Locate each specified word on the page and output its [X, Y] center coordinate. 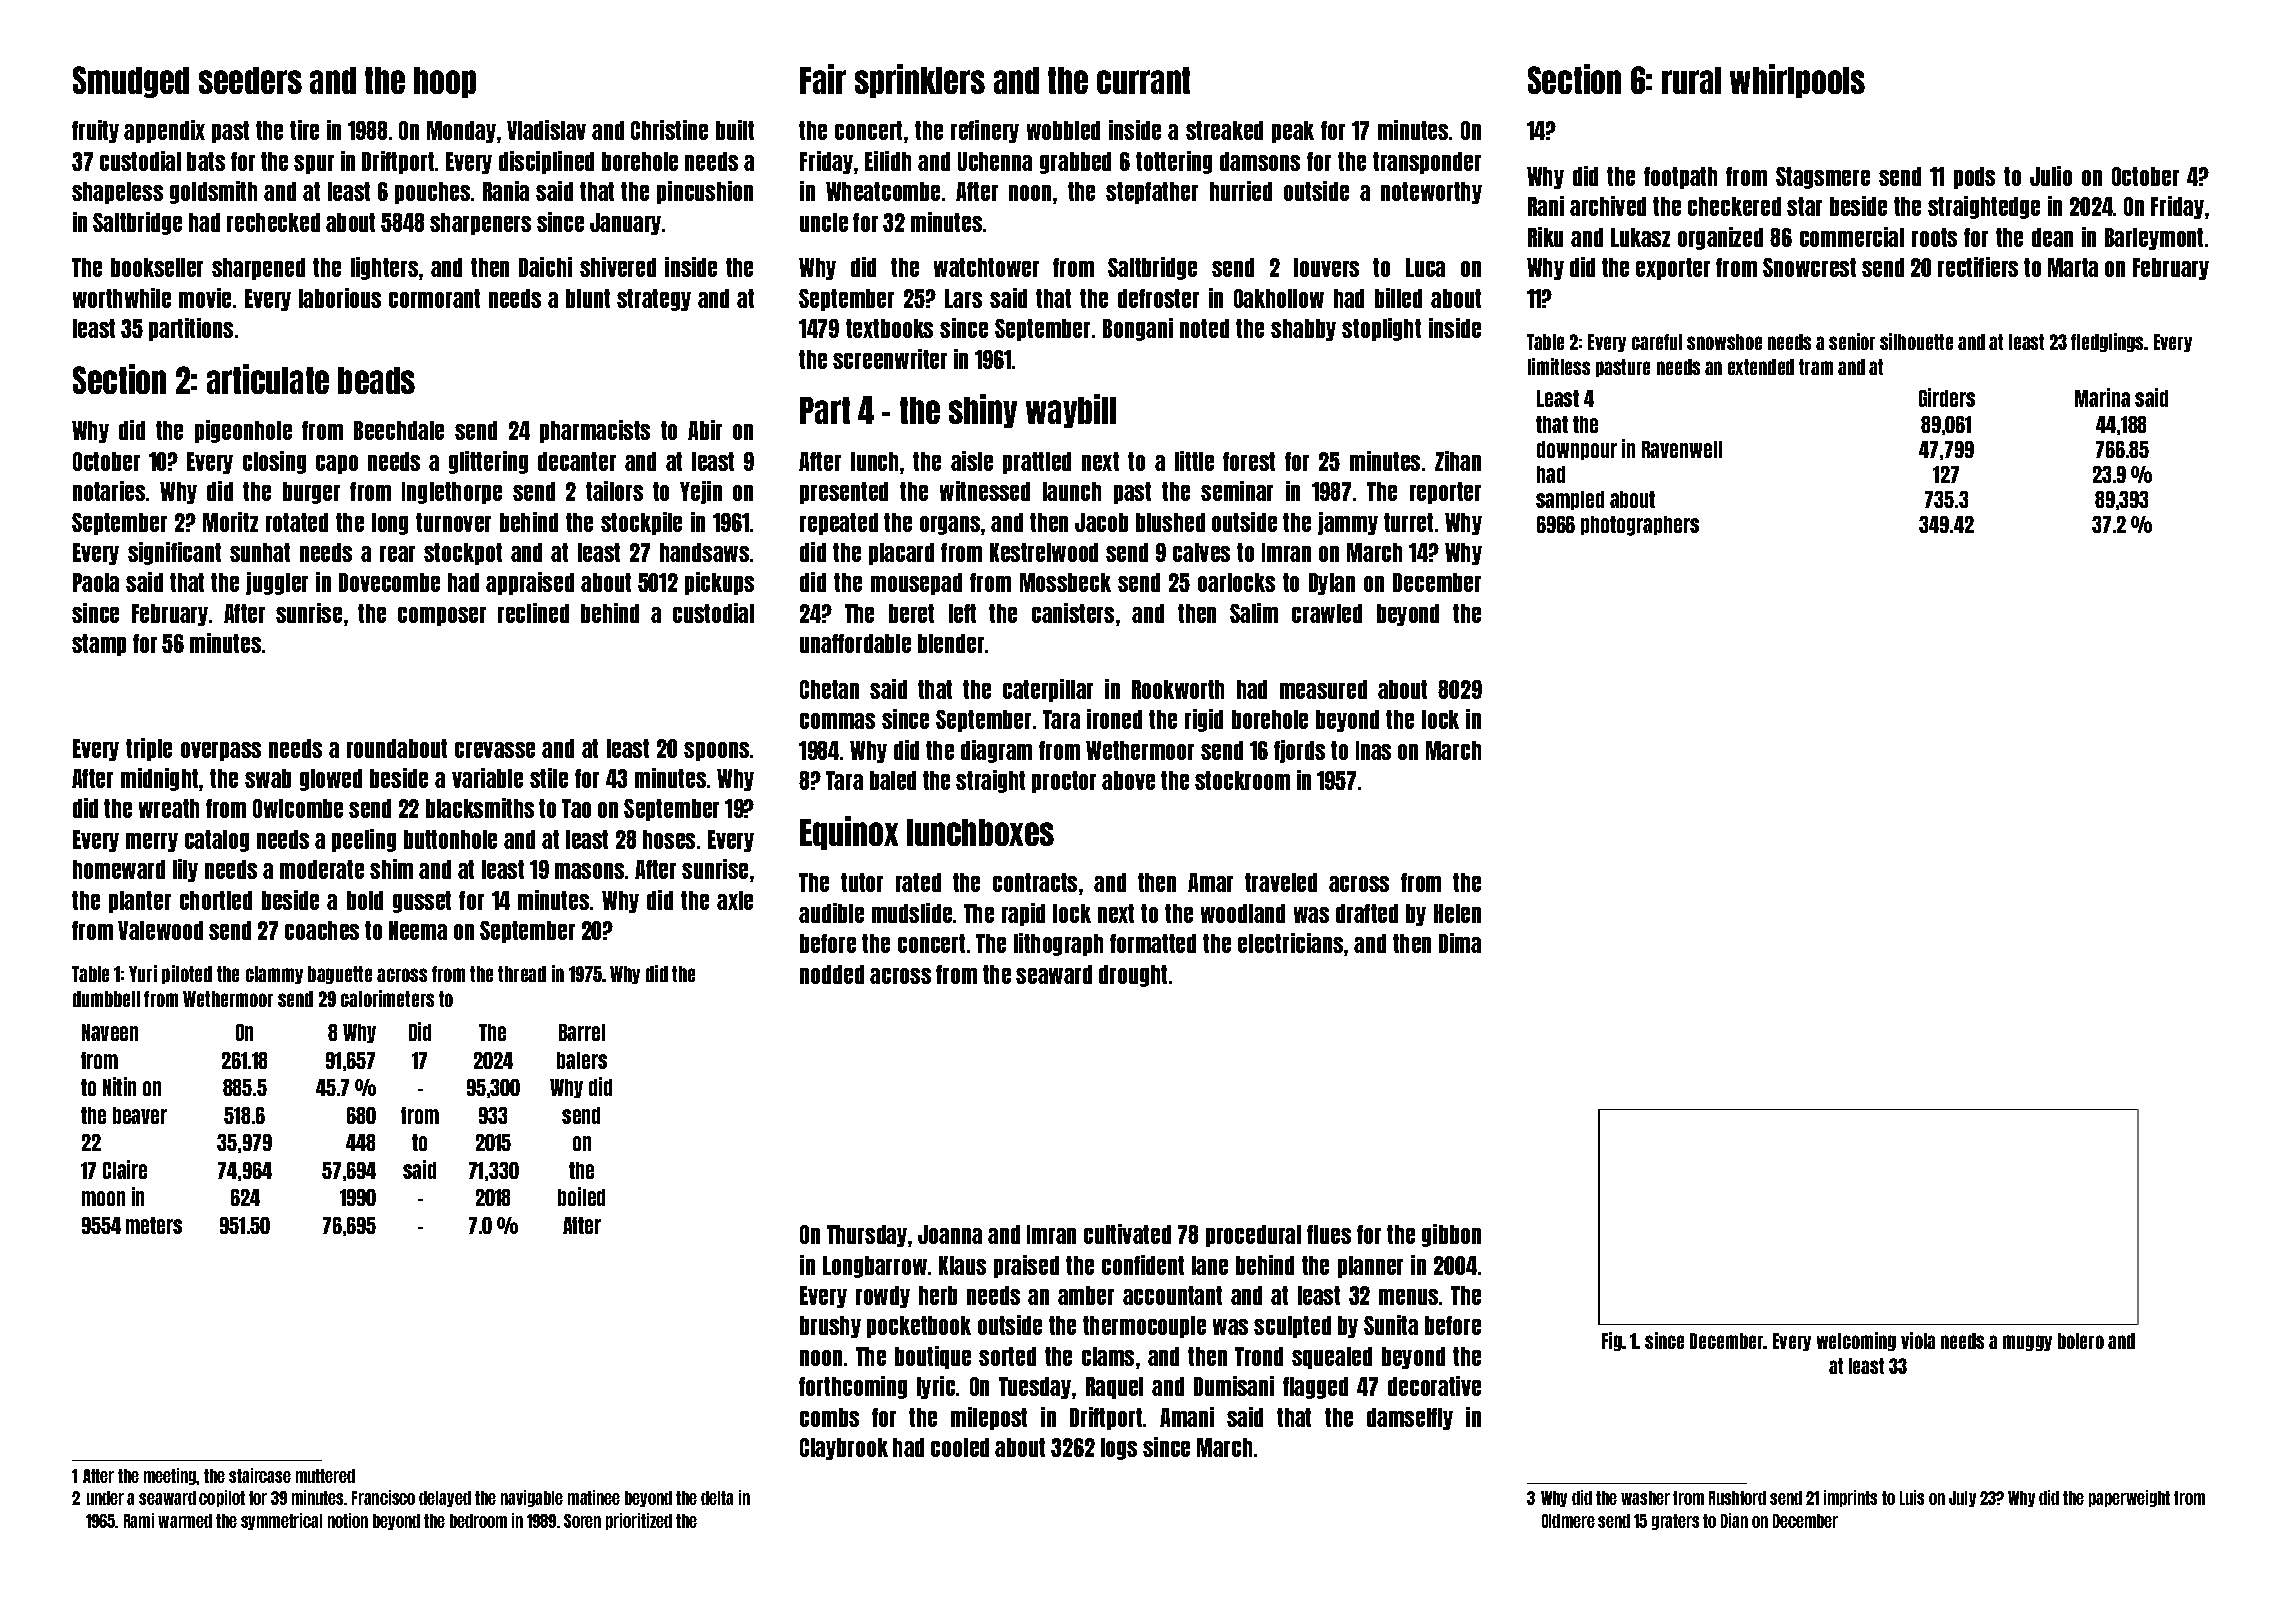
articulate [268, 379]
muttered [325, 1476]
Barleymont [2154, 239]
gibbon [1451, 1235]
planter [140, 902]
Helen [1457, 913]
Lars [963, 298]
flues [1329, 1234]
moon [103, 1198]
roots [1934, 237]
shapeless [117, 193]
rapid [1023, 914]
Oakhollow [1279, 298]
